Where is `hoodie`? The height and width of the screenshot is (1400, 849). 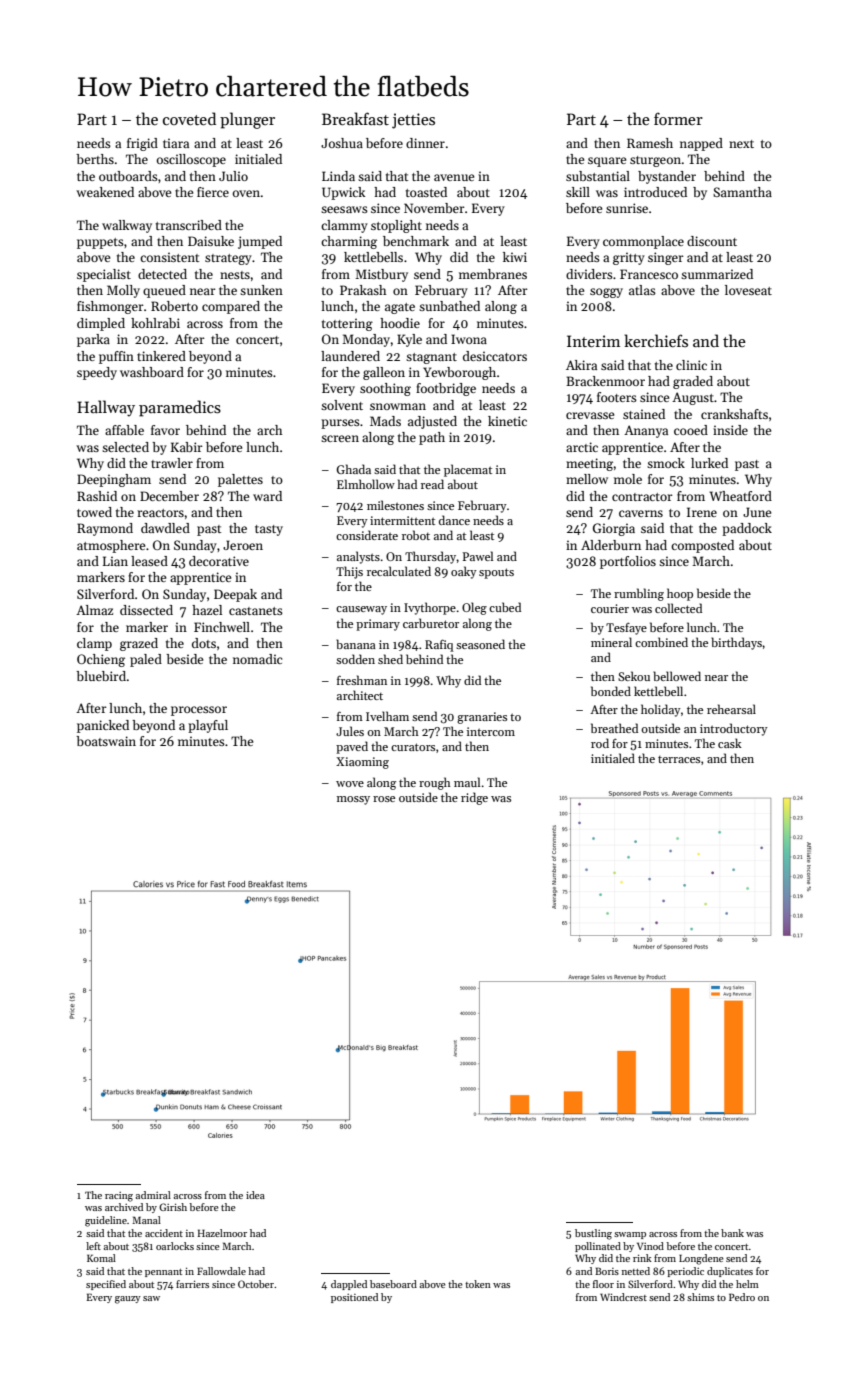
hoodie is located at coordinates (400, 323).
